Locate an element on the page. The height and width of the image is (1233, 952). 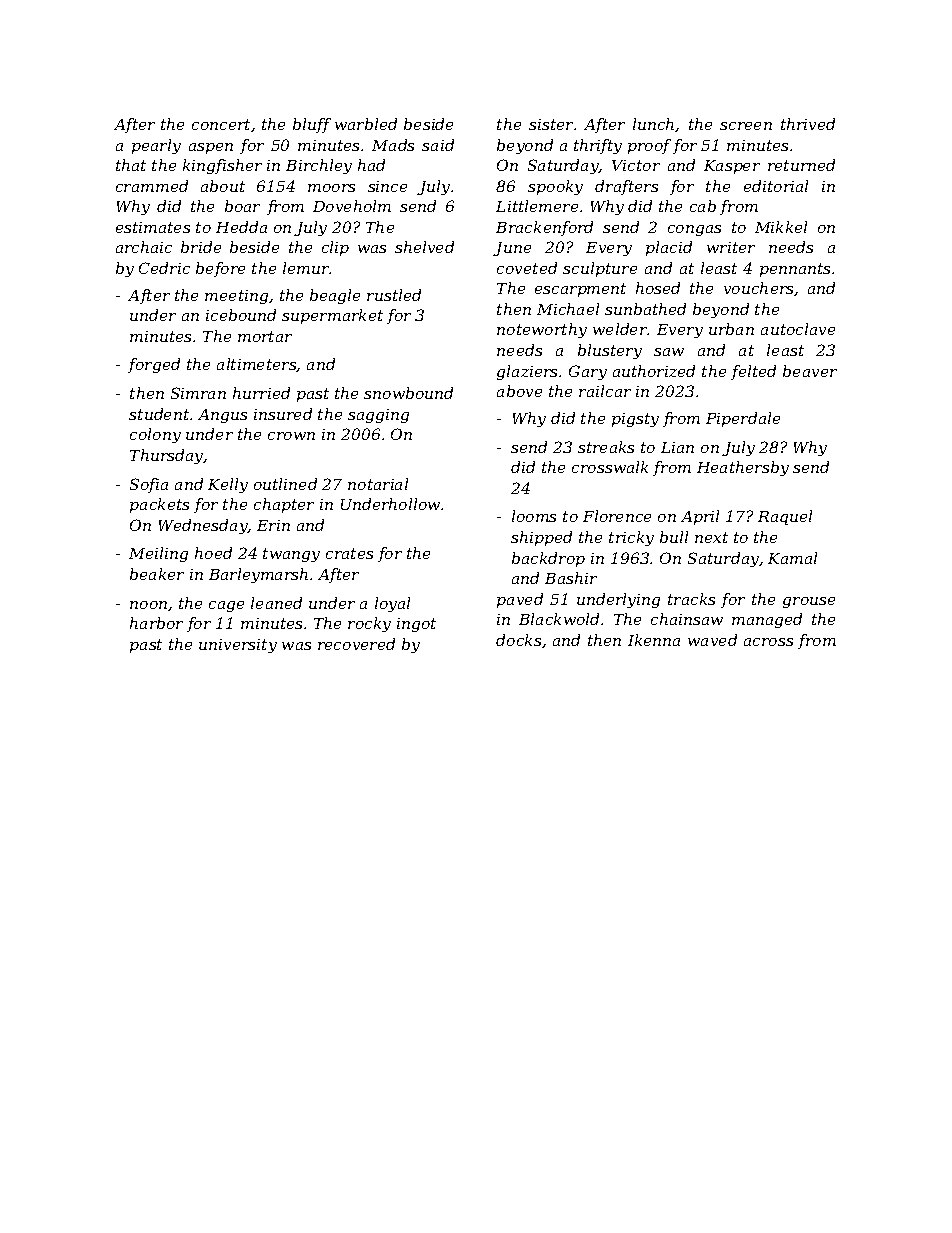
blustery is located at coordinates (610, 351).
